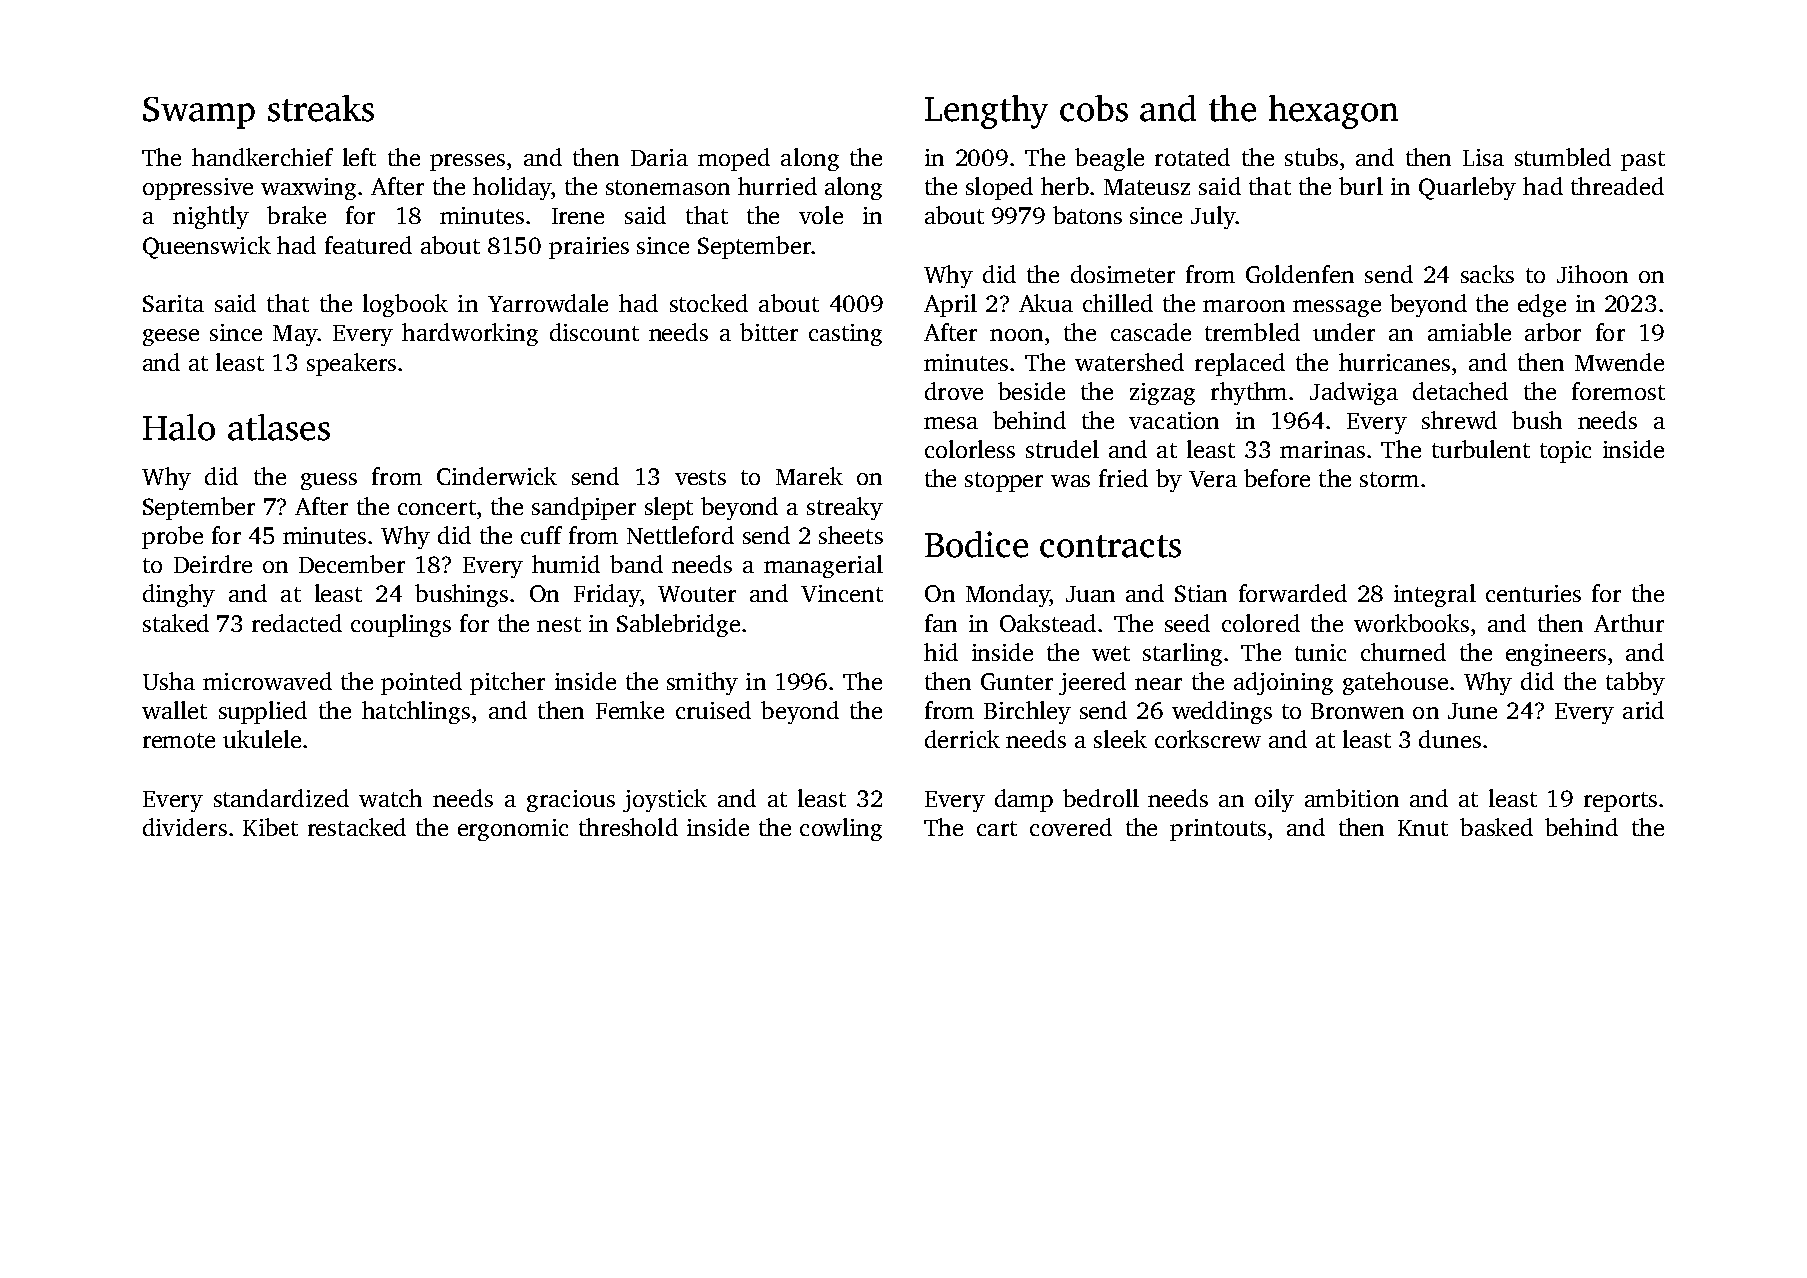 The width and height of the screenshot is (1807, 1278). Describe the element at coordinates (986, 112) in the screenshot. I see `Lengthy` at that location.
